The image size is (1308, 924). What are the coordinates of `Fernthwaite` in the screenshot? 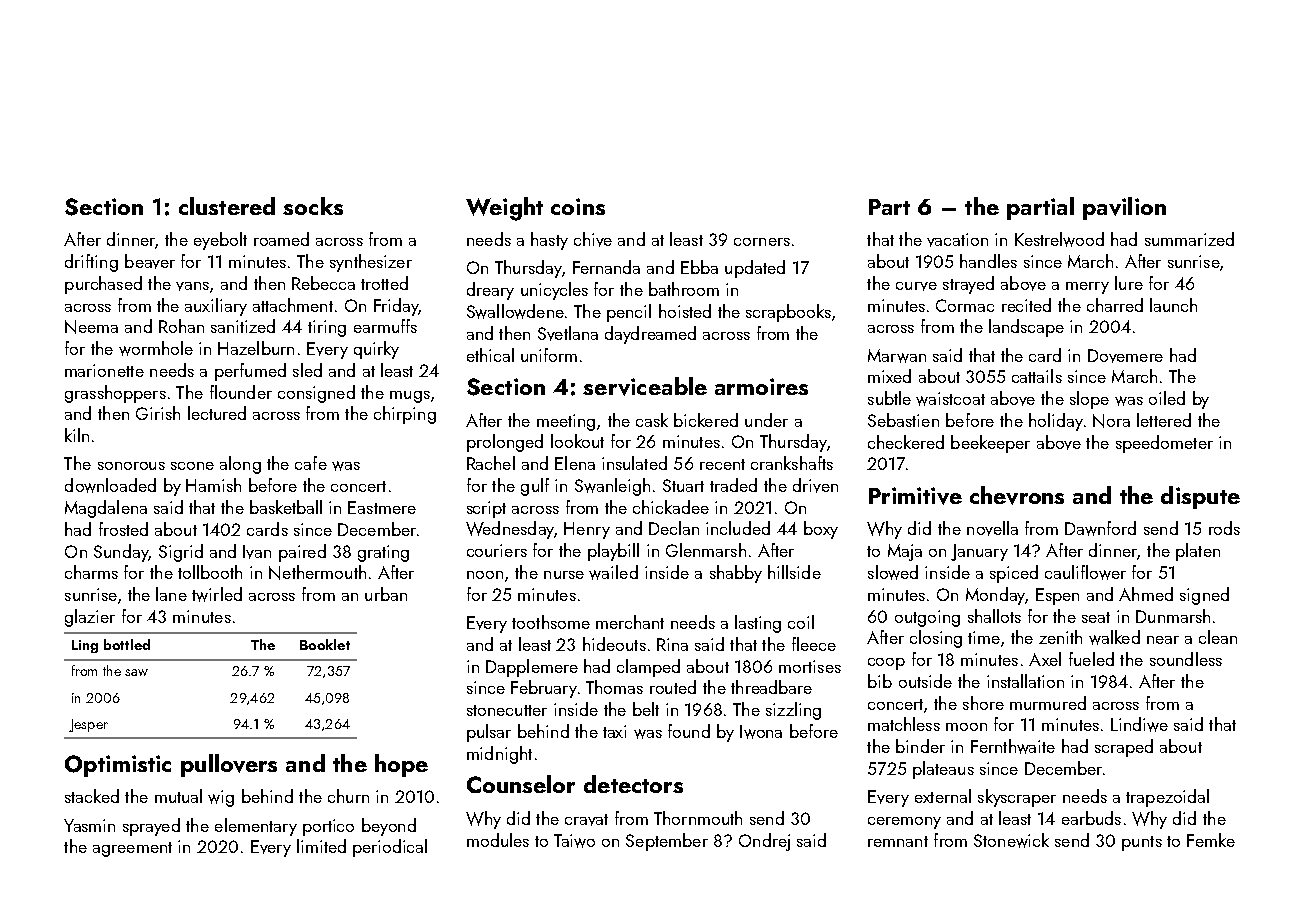 It's located at (1013, 746).
